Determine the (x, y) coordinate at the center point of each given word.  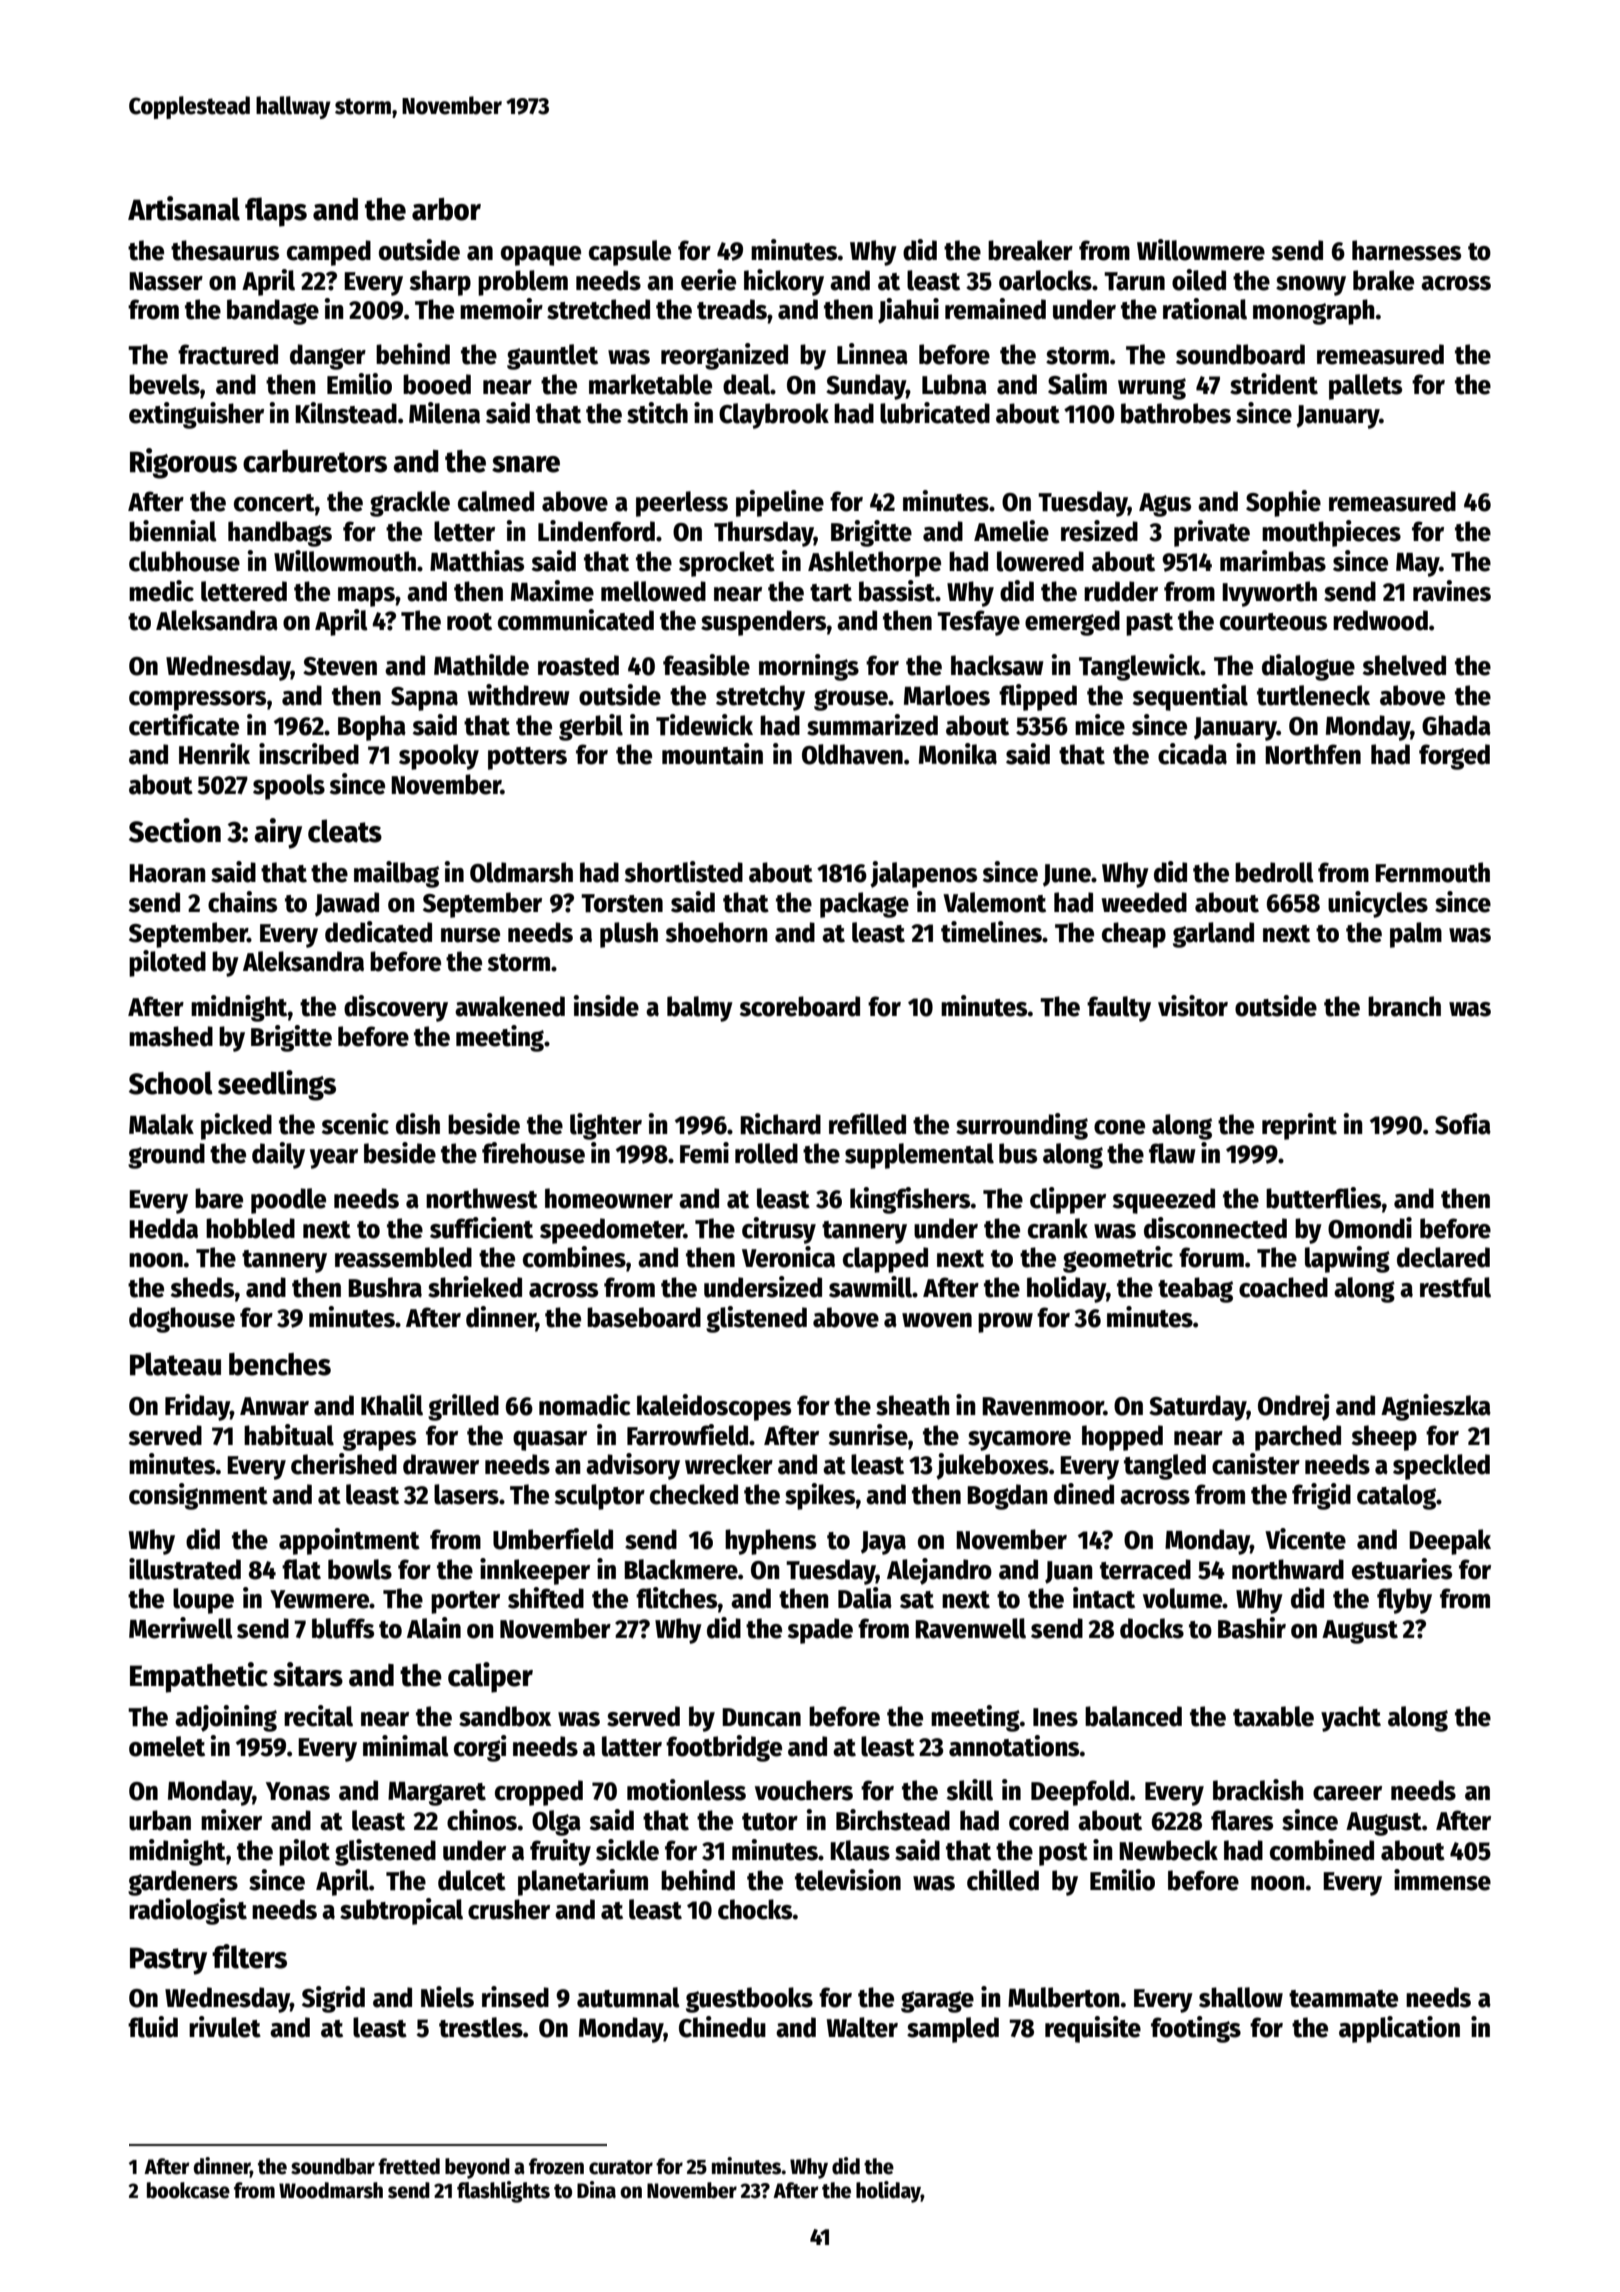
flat (301, 1569)
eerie (708, 280)
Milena (444, 413)
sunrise (868, 1435)
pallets (1365, 387)
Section (175, 830)
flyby (1404, 1601)
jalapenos (923, 874)
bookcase (188, 2190)
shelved (1404, 665)
